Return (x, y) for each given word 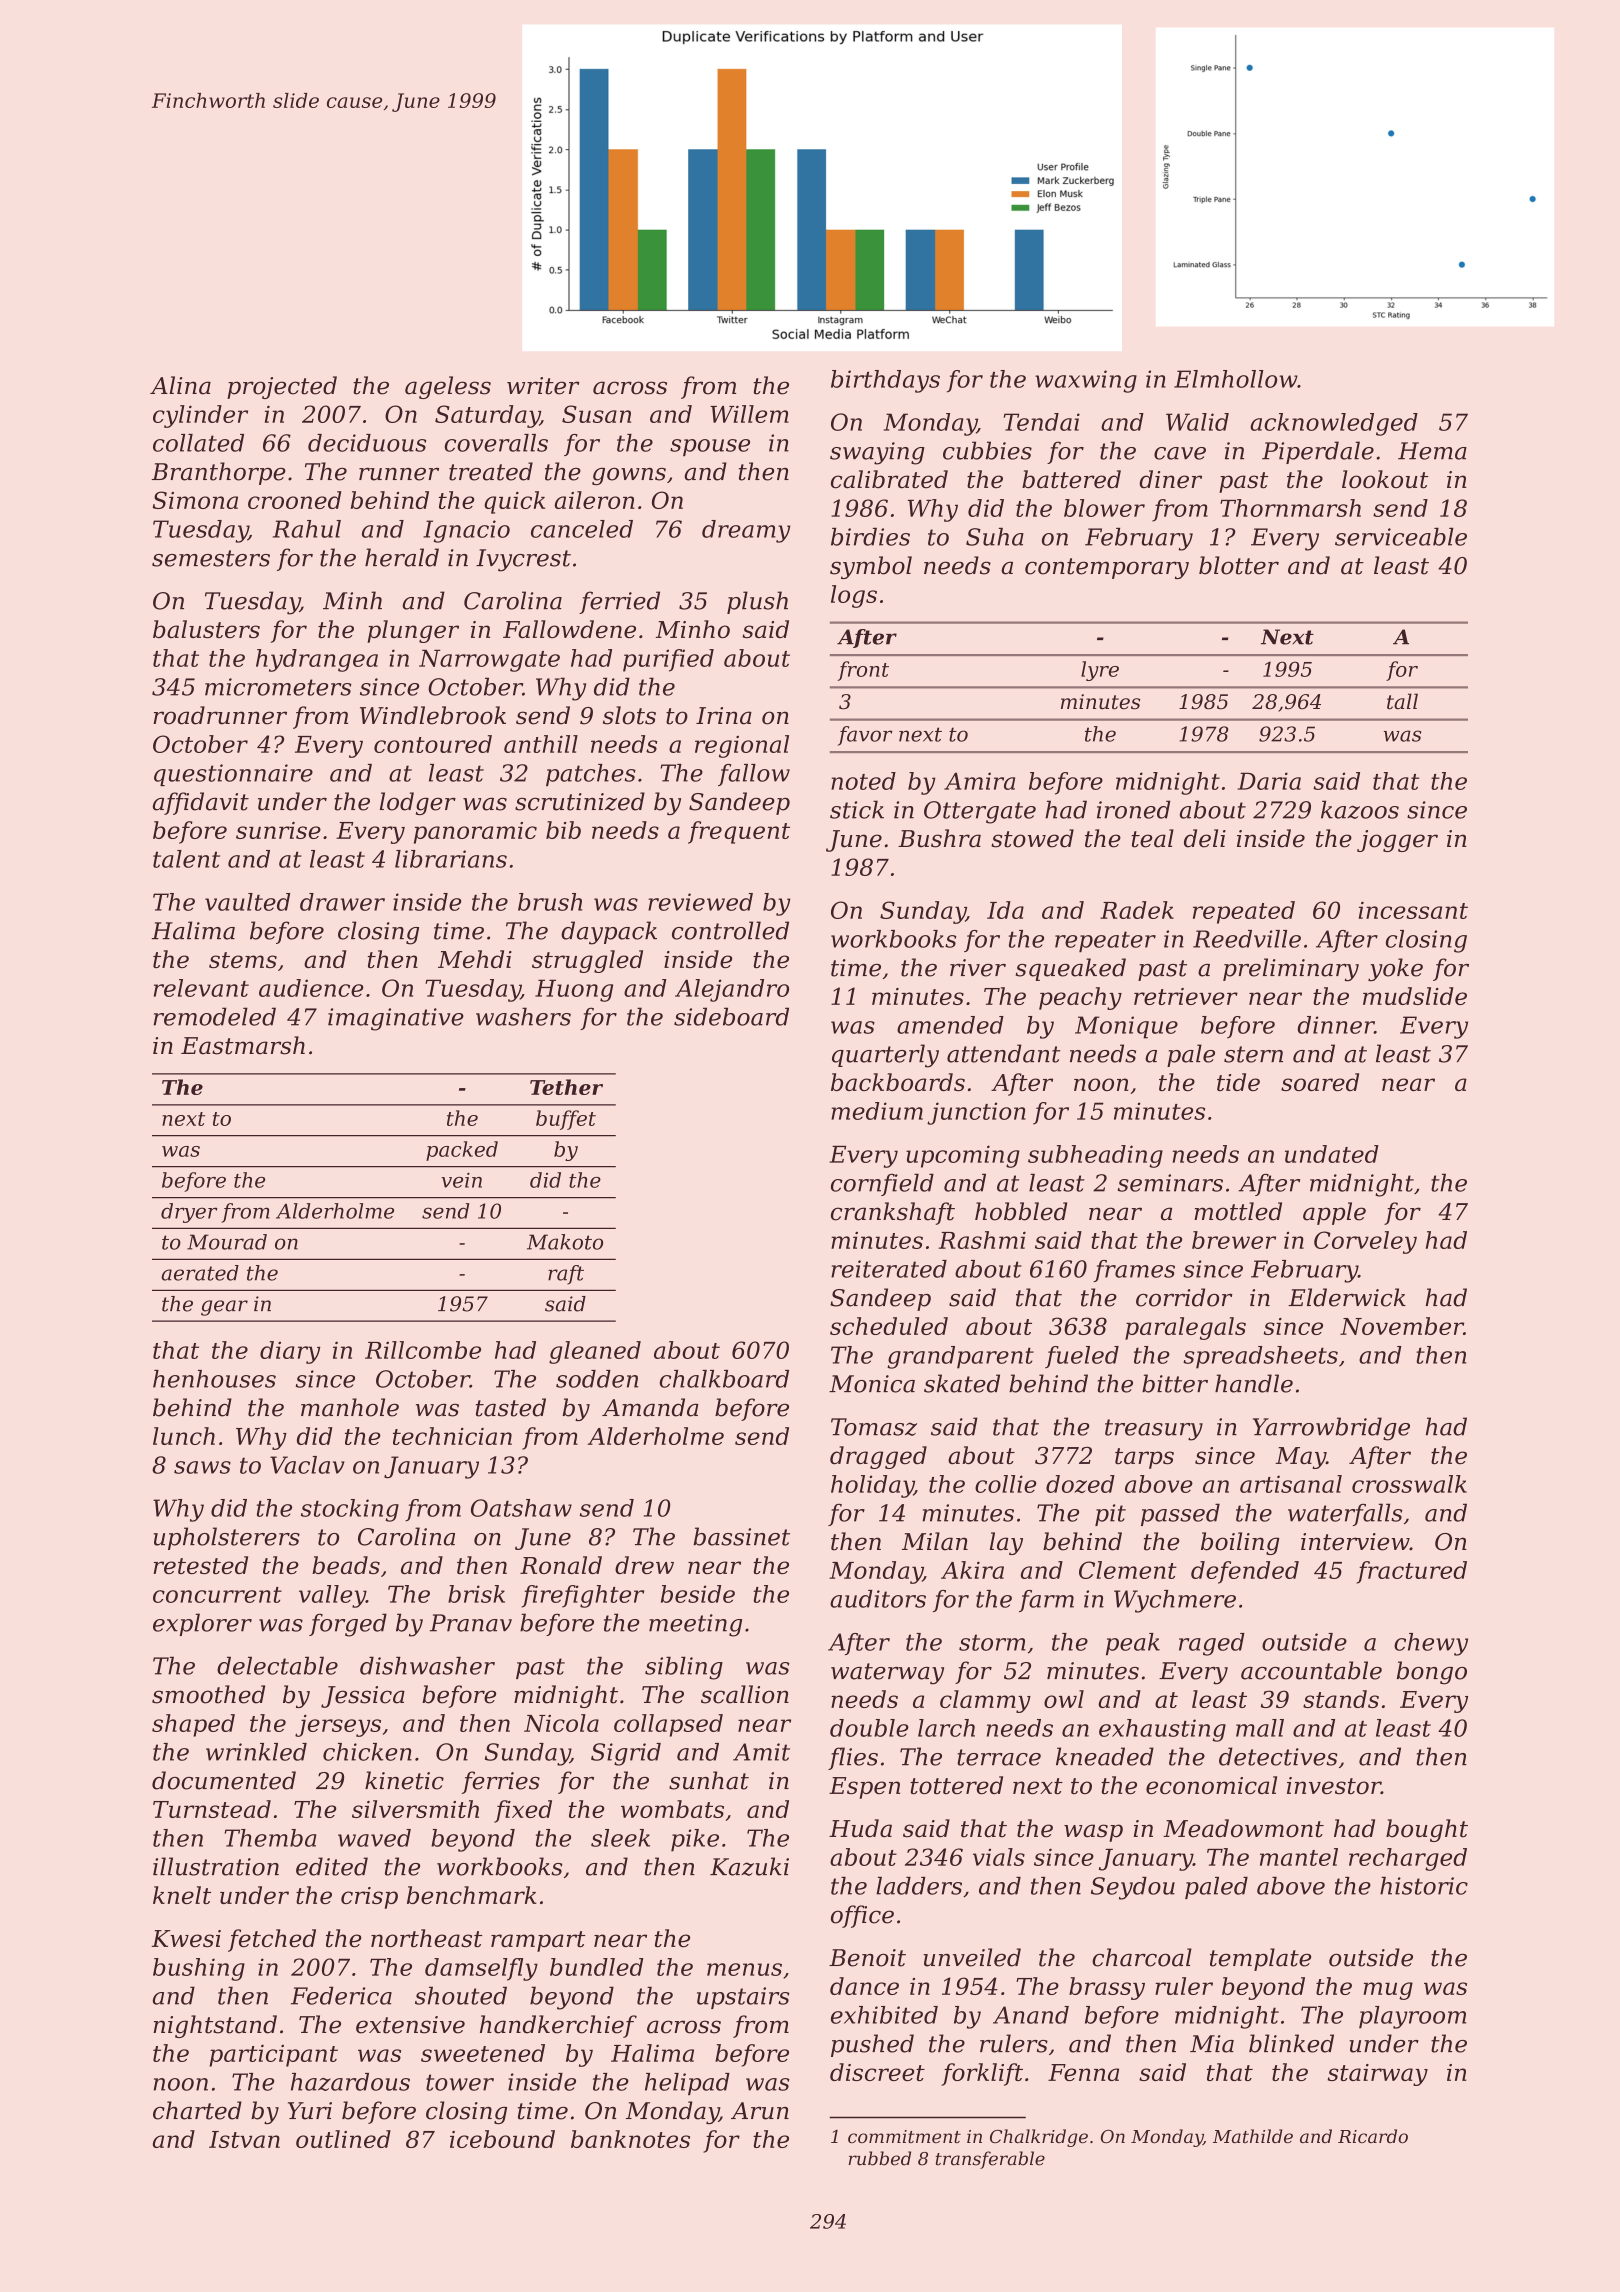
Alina (180, 385)
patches (591, 775)
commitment (904, 2136)
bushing (199, 1969)
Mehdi (475, 959)
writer (543, 386)
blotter (1239, 565)
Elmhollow (1235, 379)
